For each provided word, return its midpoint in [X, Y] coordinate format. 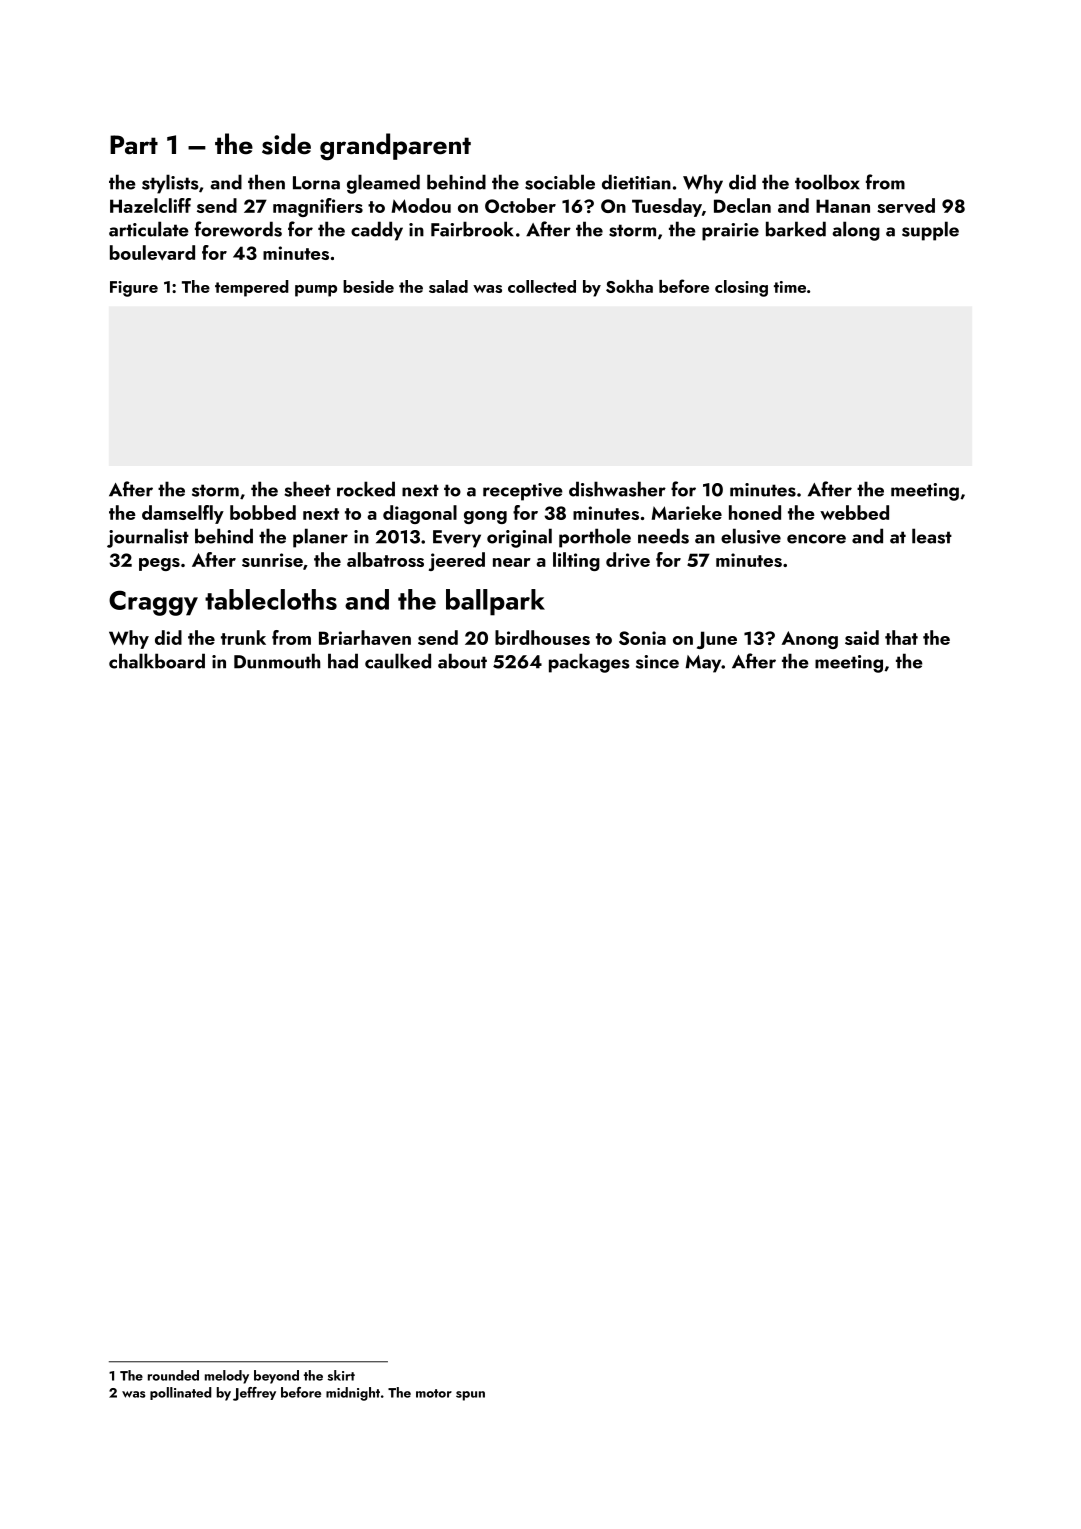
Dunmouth [277, 661]
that [901, 637]
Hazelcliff [150, 205]
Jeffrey [254, 1394]
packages [589, 663]
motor [434, 1393]
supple [930, 231]
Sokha [629, 286]
